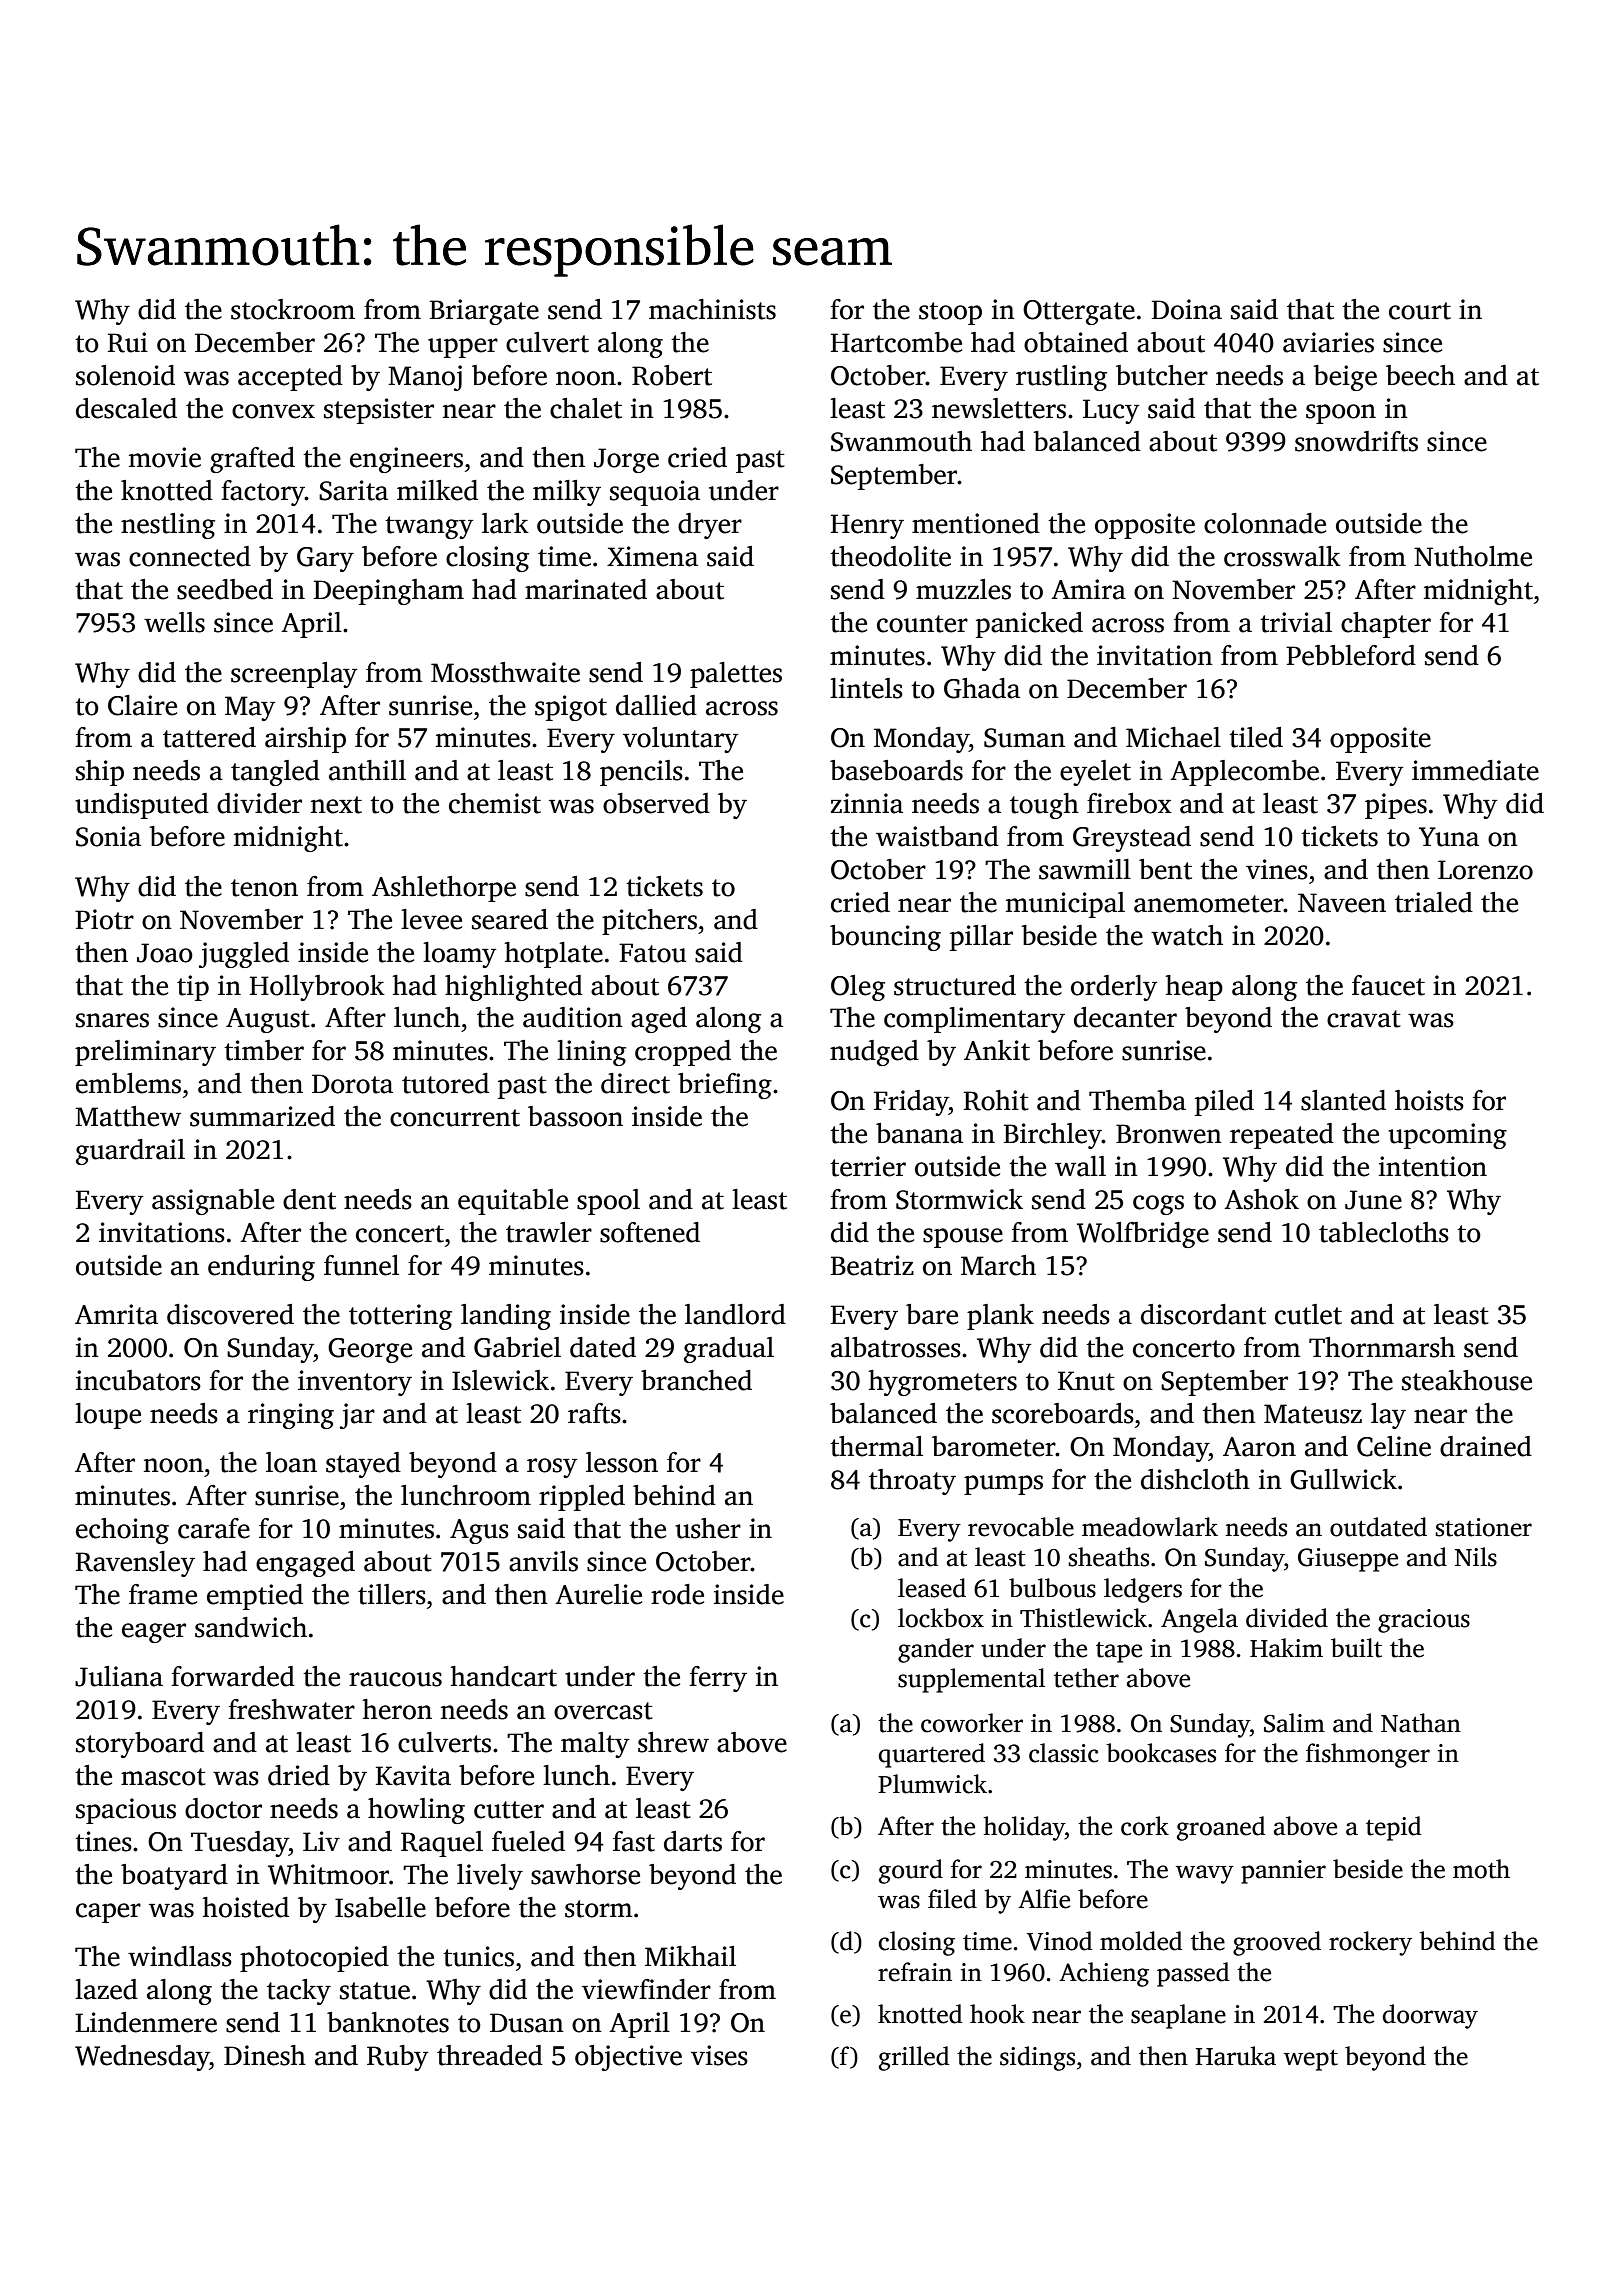 This image has width=1620, height=2292. I want to click on hoisted, so click(246, 1907).
